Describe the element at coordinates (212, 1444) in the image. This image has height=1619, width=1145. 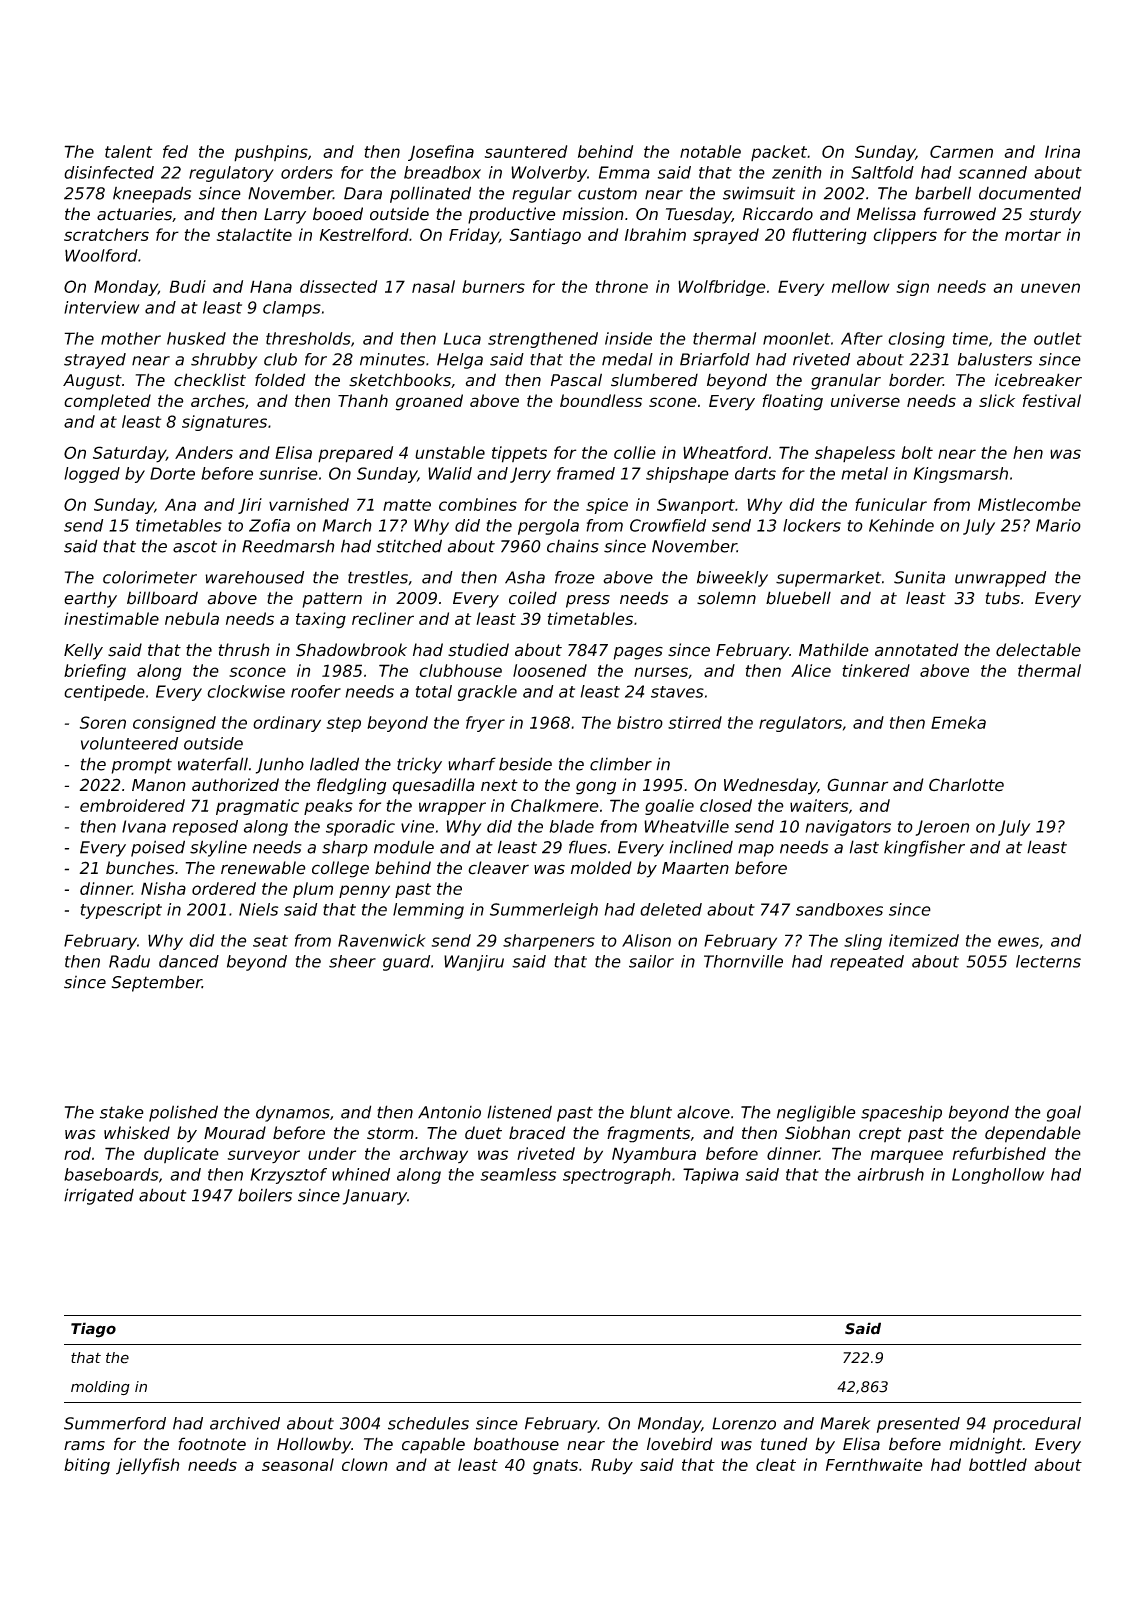
I see `footnote` at that location.
